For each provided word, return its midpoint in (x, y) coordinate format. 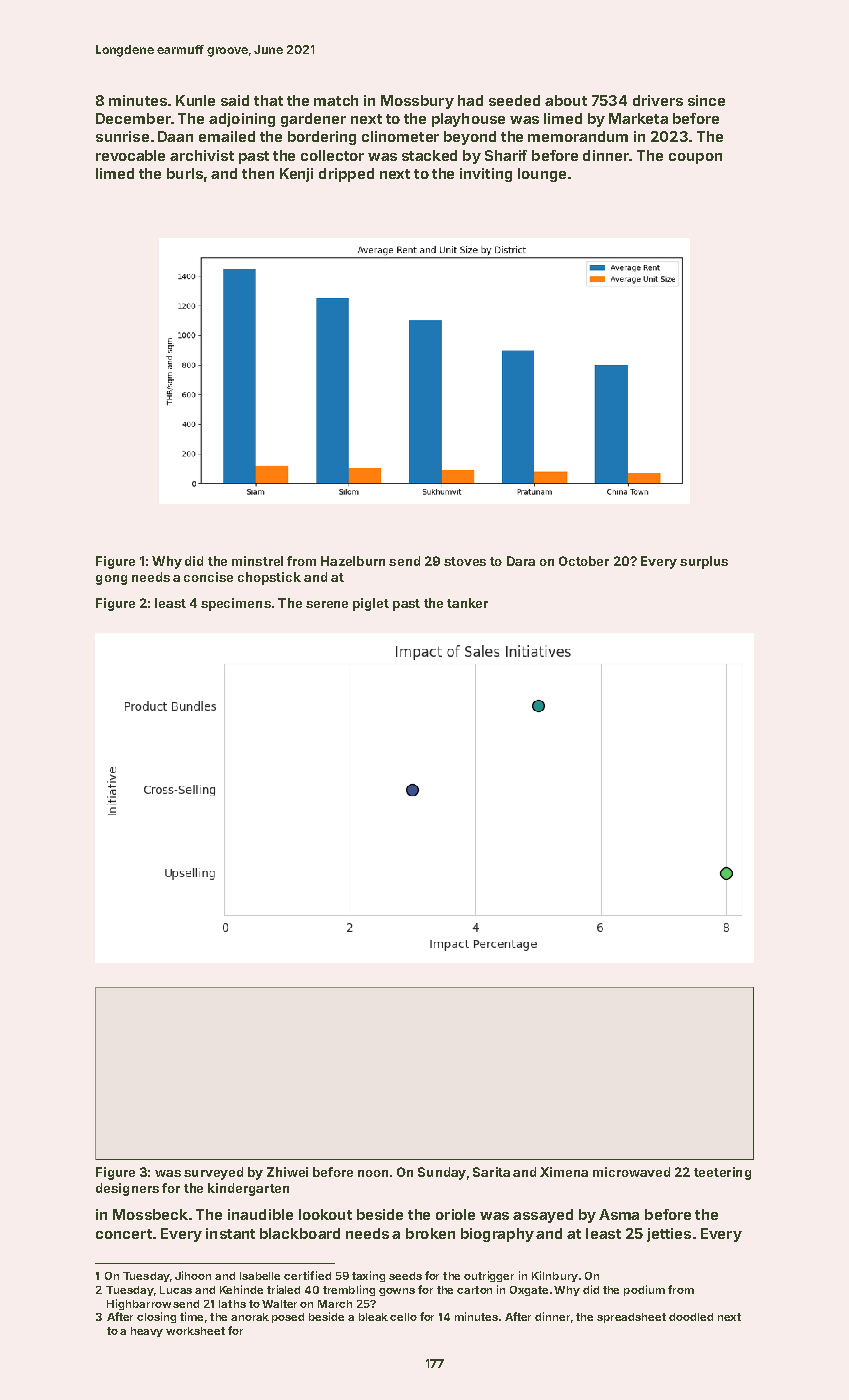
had (470, 100)
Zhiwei (287, 1172)
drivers (658, 100)
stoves (465, 561)
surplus (704, 562)
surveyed (213, 1173)
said (235, 100)
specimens (236, 604)
